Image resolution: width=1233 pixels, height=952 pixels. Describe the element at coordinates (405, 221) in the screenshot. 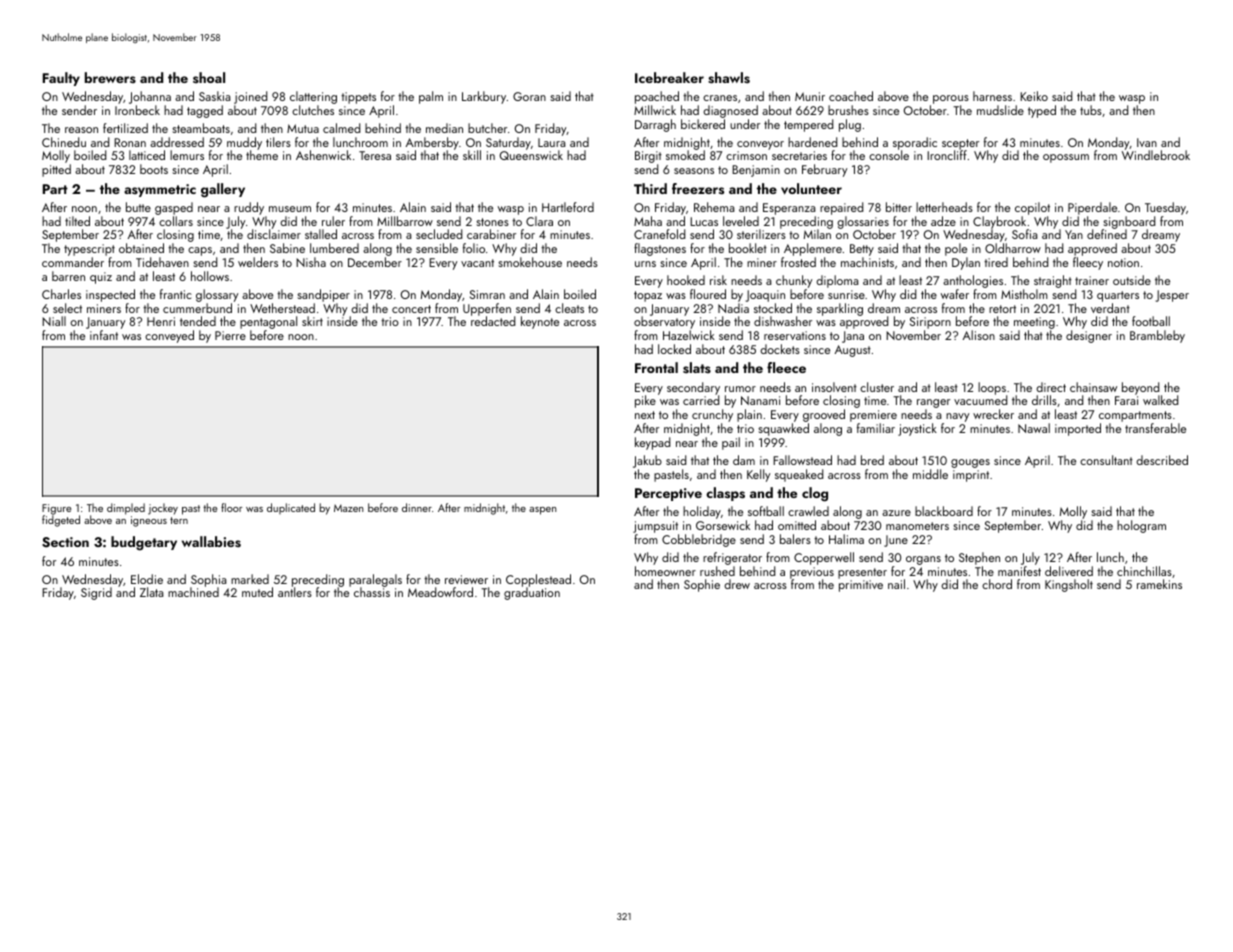

I see `Millbarrow` at that location.
